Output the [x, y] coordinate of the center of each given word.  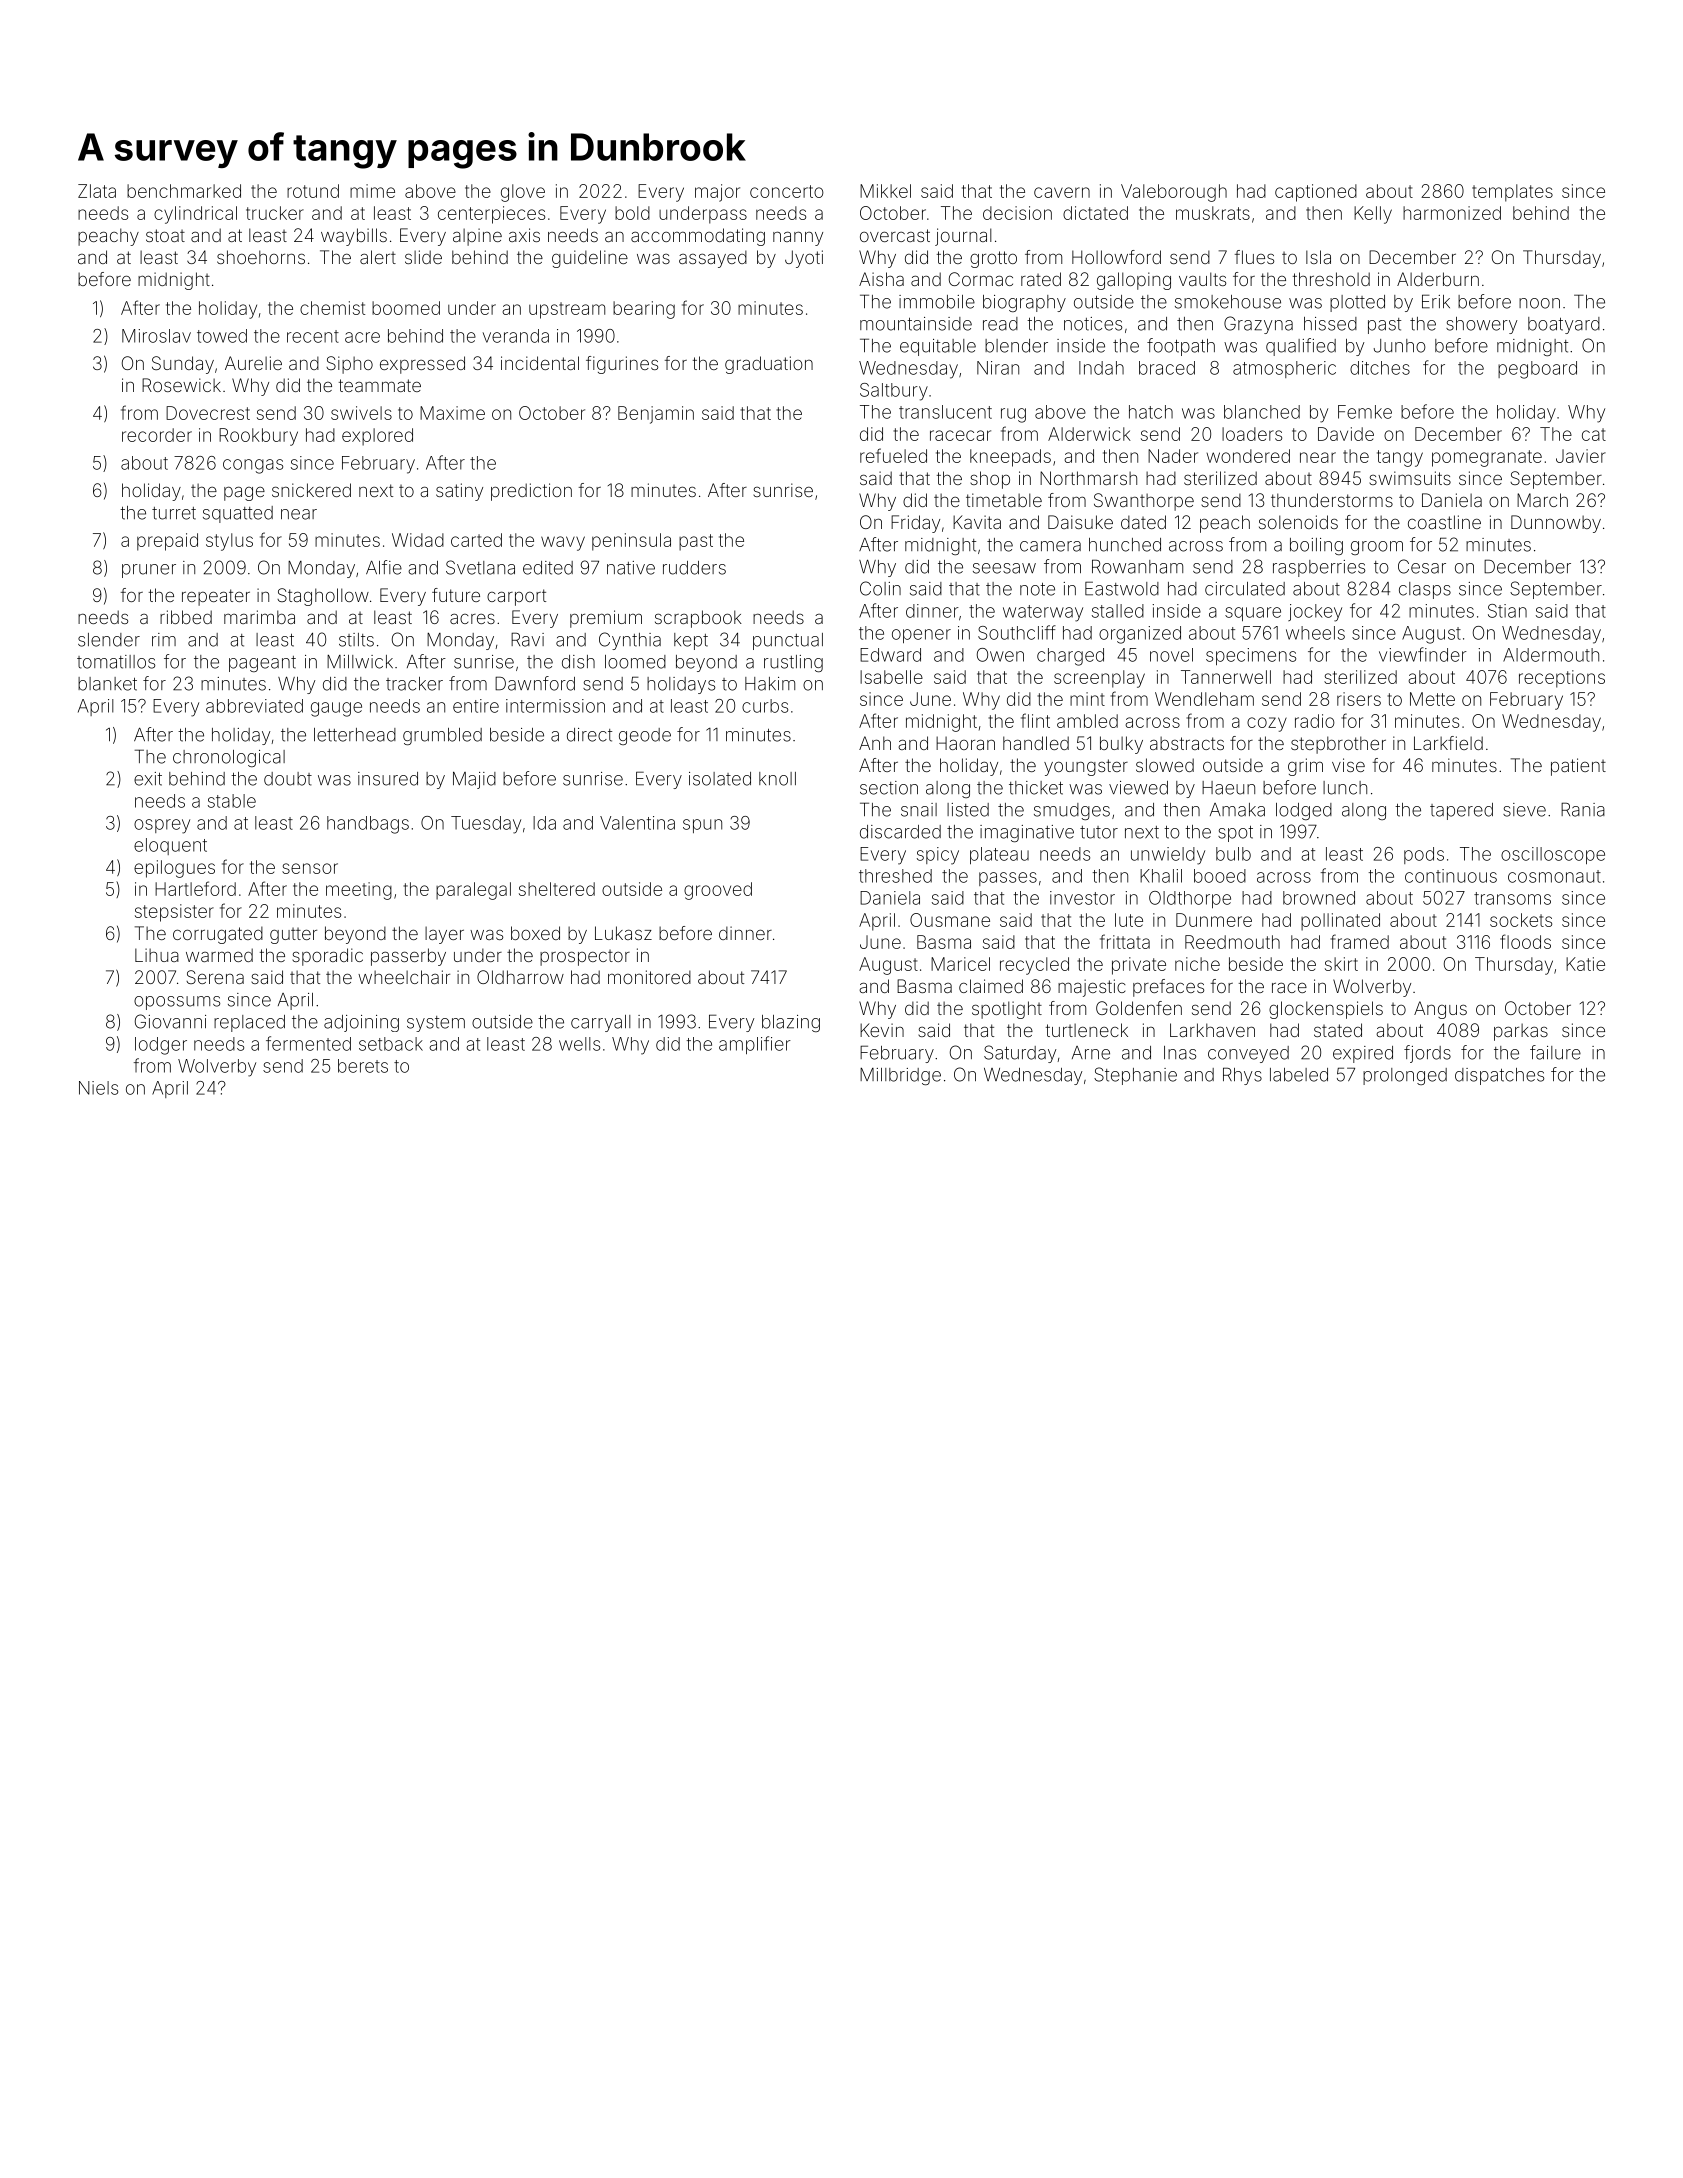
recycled [1034, 966]
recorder [157, 435]
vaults [1202, 279]
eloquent [170, 846]
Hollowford [1116, 257]
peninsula [631, 542]
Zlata [97, 191]
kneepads [1010, 458]
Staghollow [323, 597]
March [1542, 500]
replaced [249, 1023]
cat [1594, 434]
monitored [649, 977]
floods [1525, 941]
